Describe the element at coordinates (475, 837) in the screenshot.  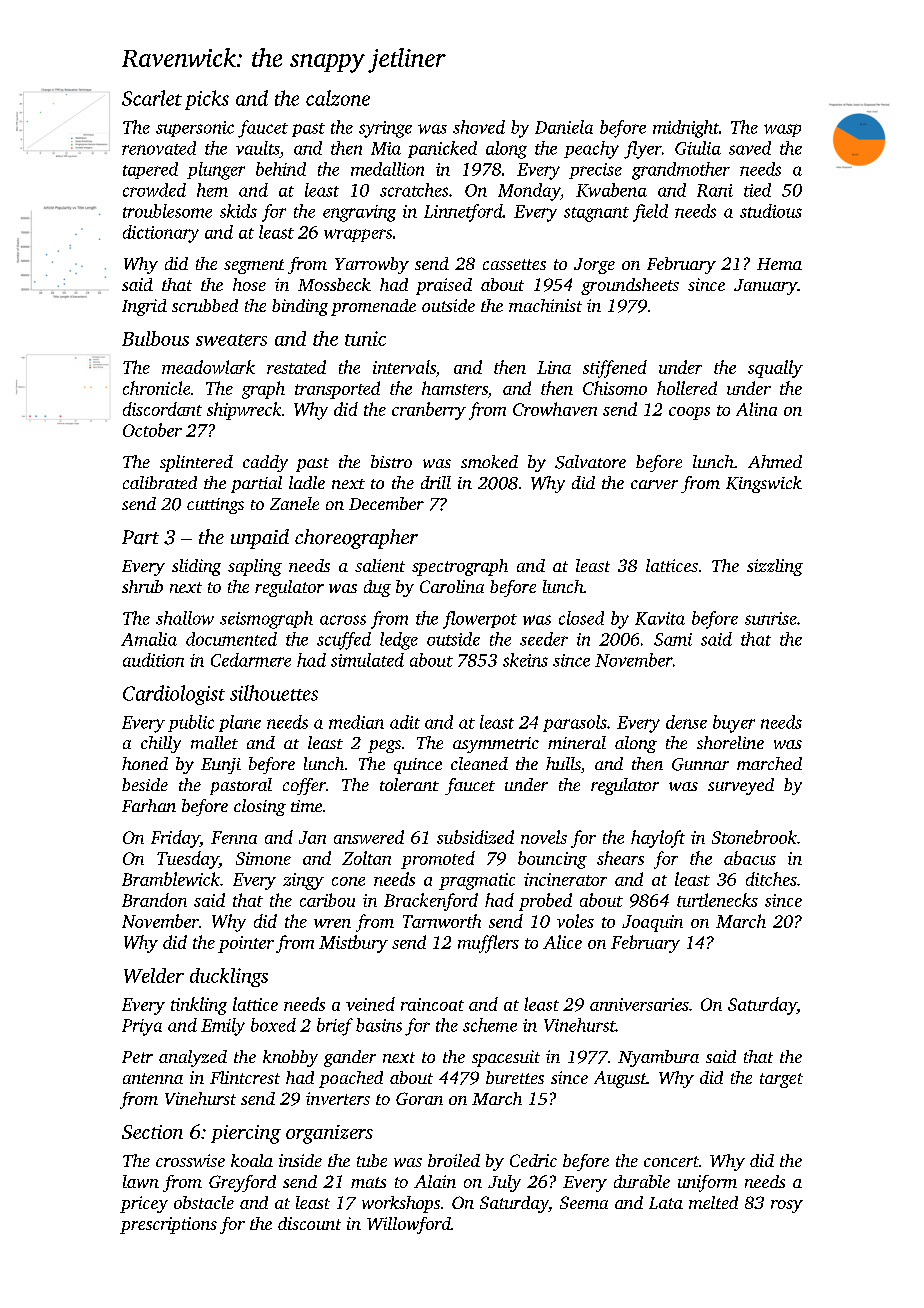
I see `subsidized` at that location.
